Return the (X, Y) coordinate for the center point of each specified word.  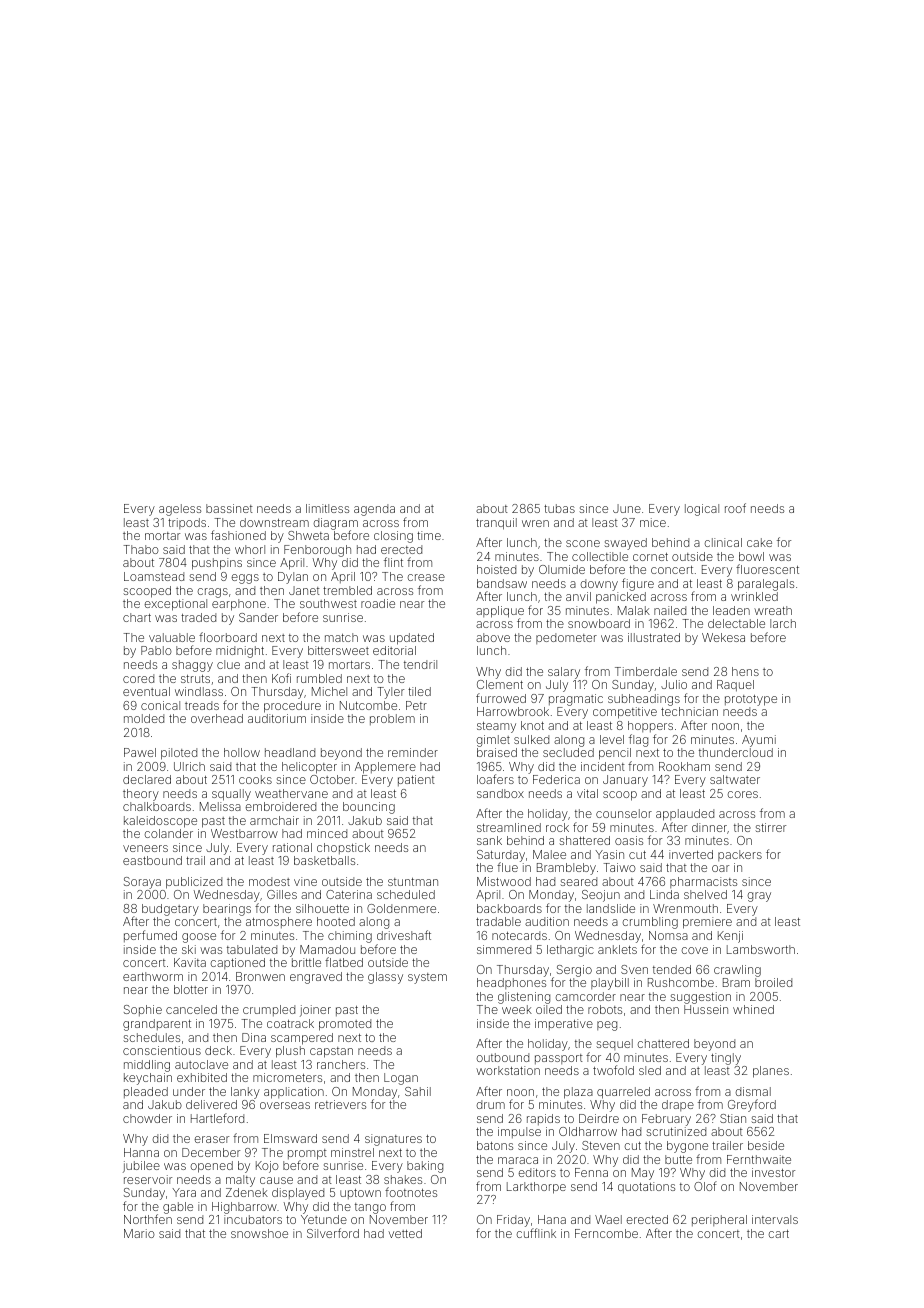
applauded (685, 815)
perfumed (150, 936)
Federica (556, 779)
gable (178, 1208)
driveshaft (404, 935)
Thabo (141, 549)
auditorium (277, 718)
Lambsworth (761, 949)
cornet (650, 557)
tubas (559, 508)
